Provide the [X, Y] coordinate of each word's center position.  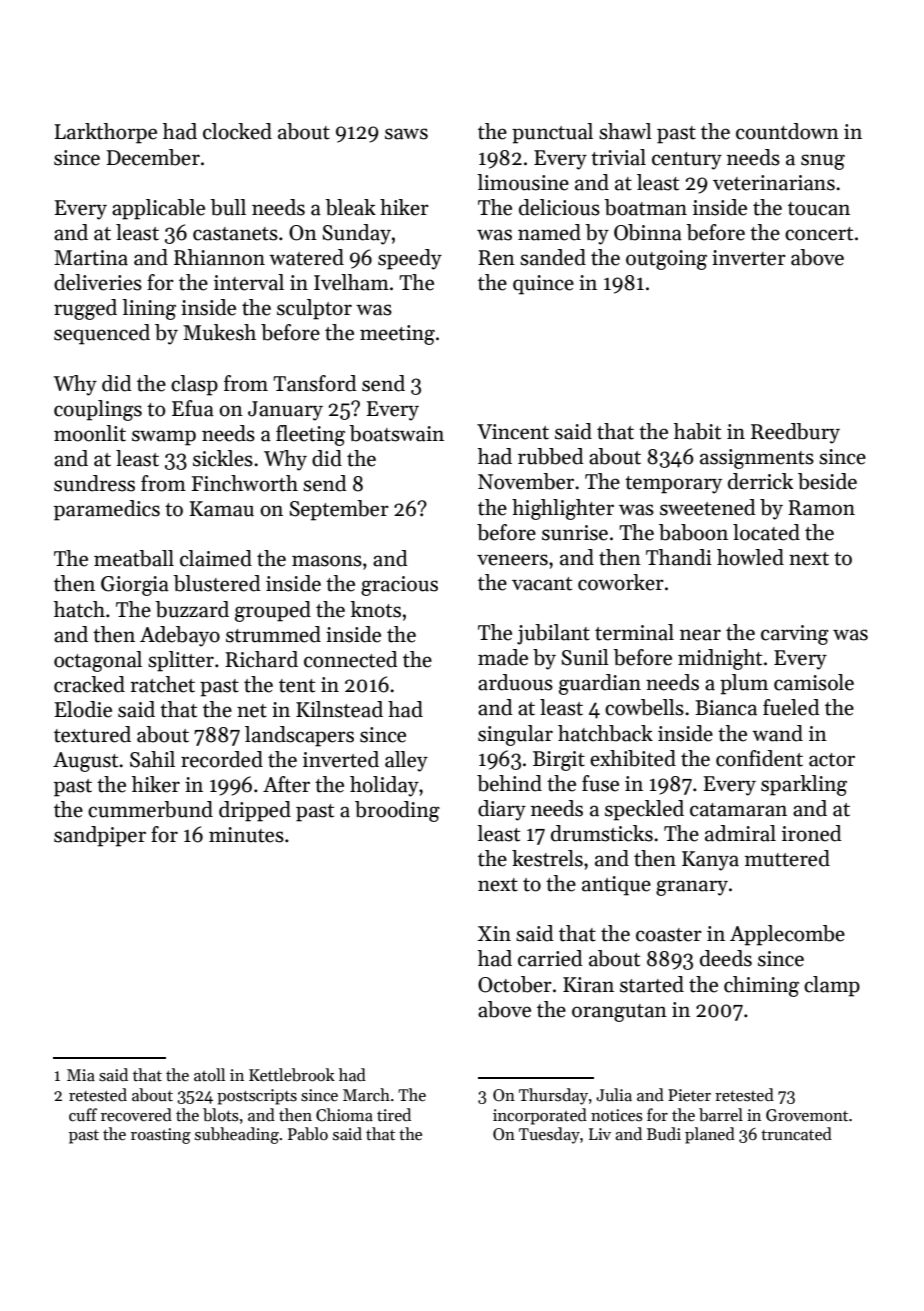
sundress [94, 483]
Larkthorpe [106, 133]
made [503, 657]
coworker [621, 582]
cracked [89, 684]
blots [221, 1115]
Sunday [356, 234]
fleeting [310, 435]
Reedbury [795, 433]
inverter [749, 258]
